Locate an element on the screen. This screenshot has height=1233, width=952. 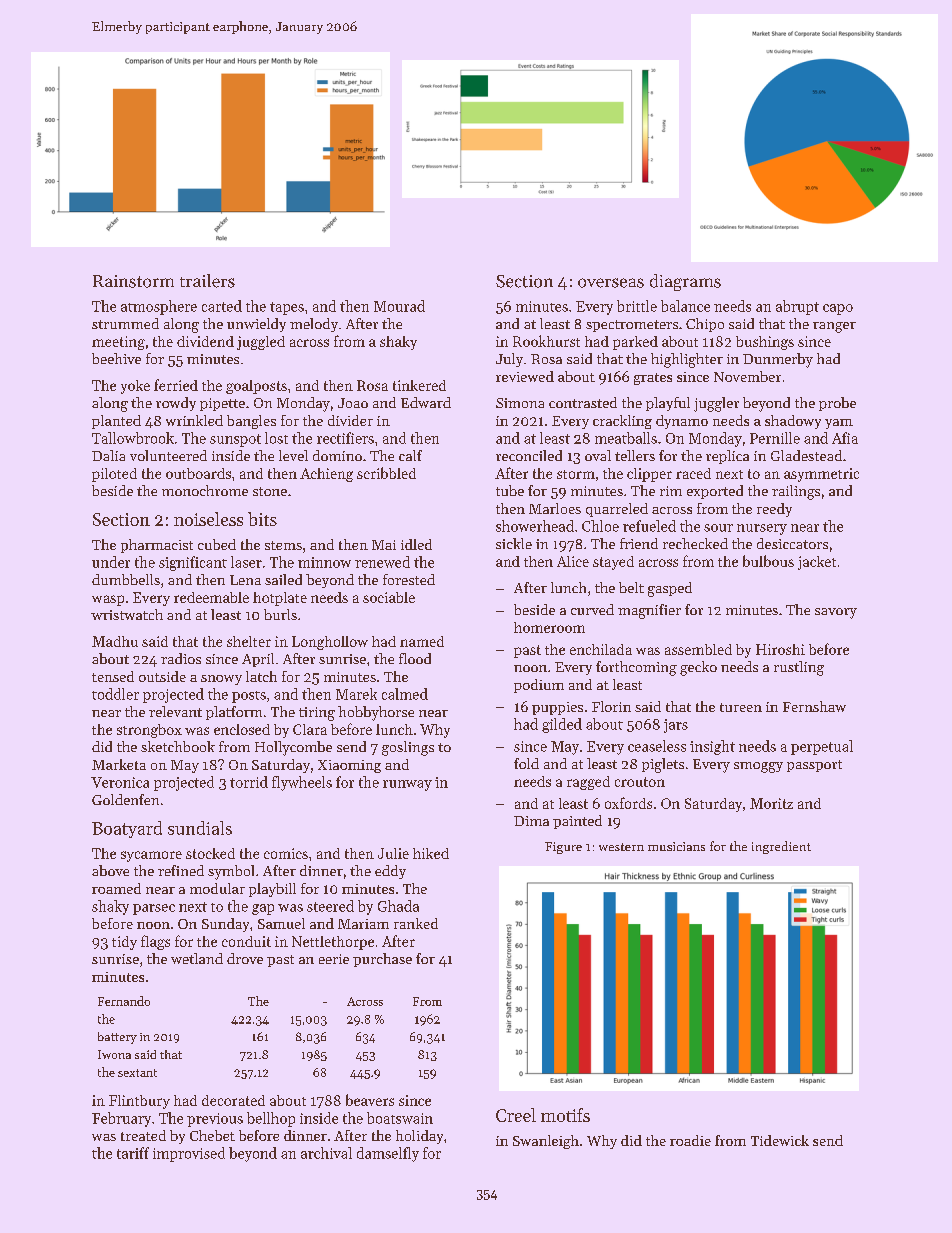
trailers is located at coordinates (207, 281).
